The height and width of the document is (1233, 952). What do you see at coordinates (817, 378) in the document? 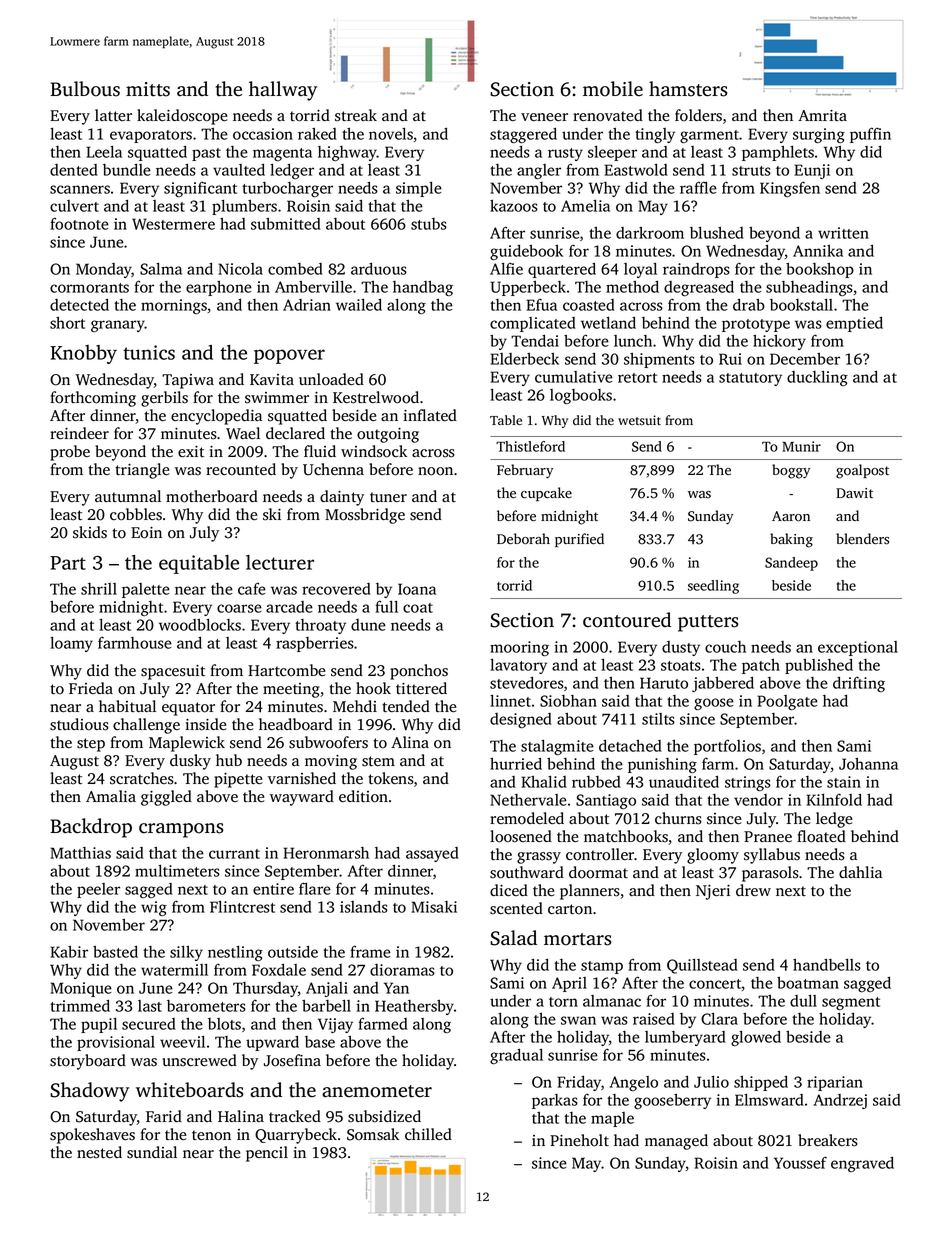
I see `duckling` at bounding box center [817, 378].
